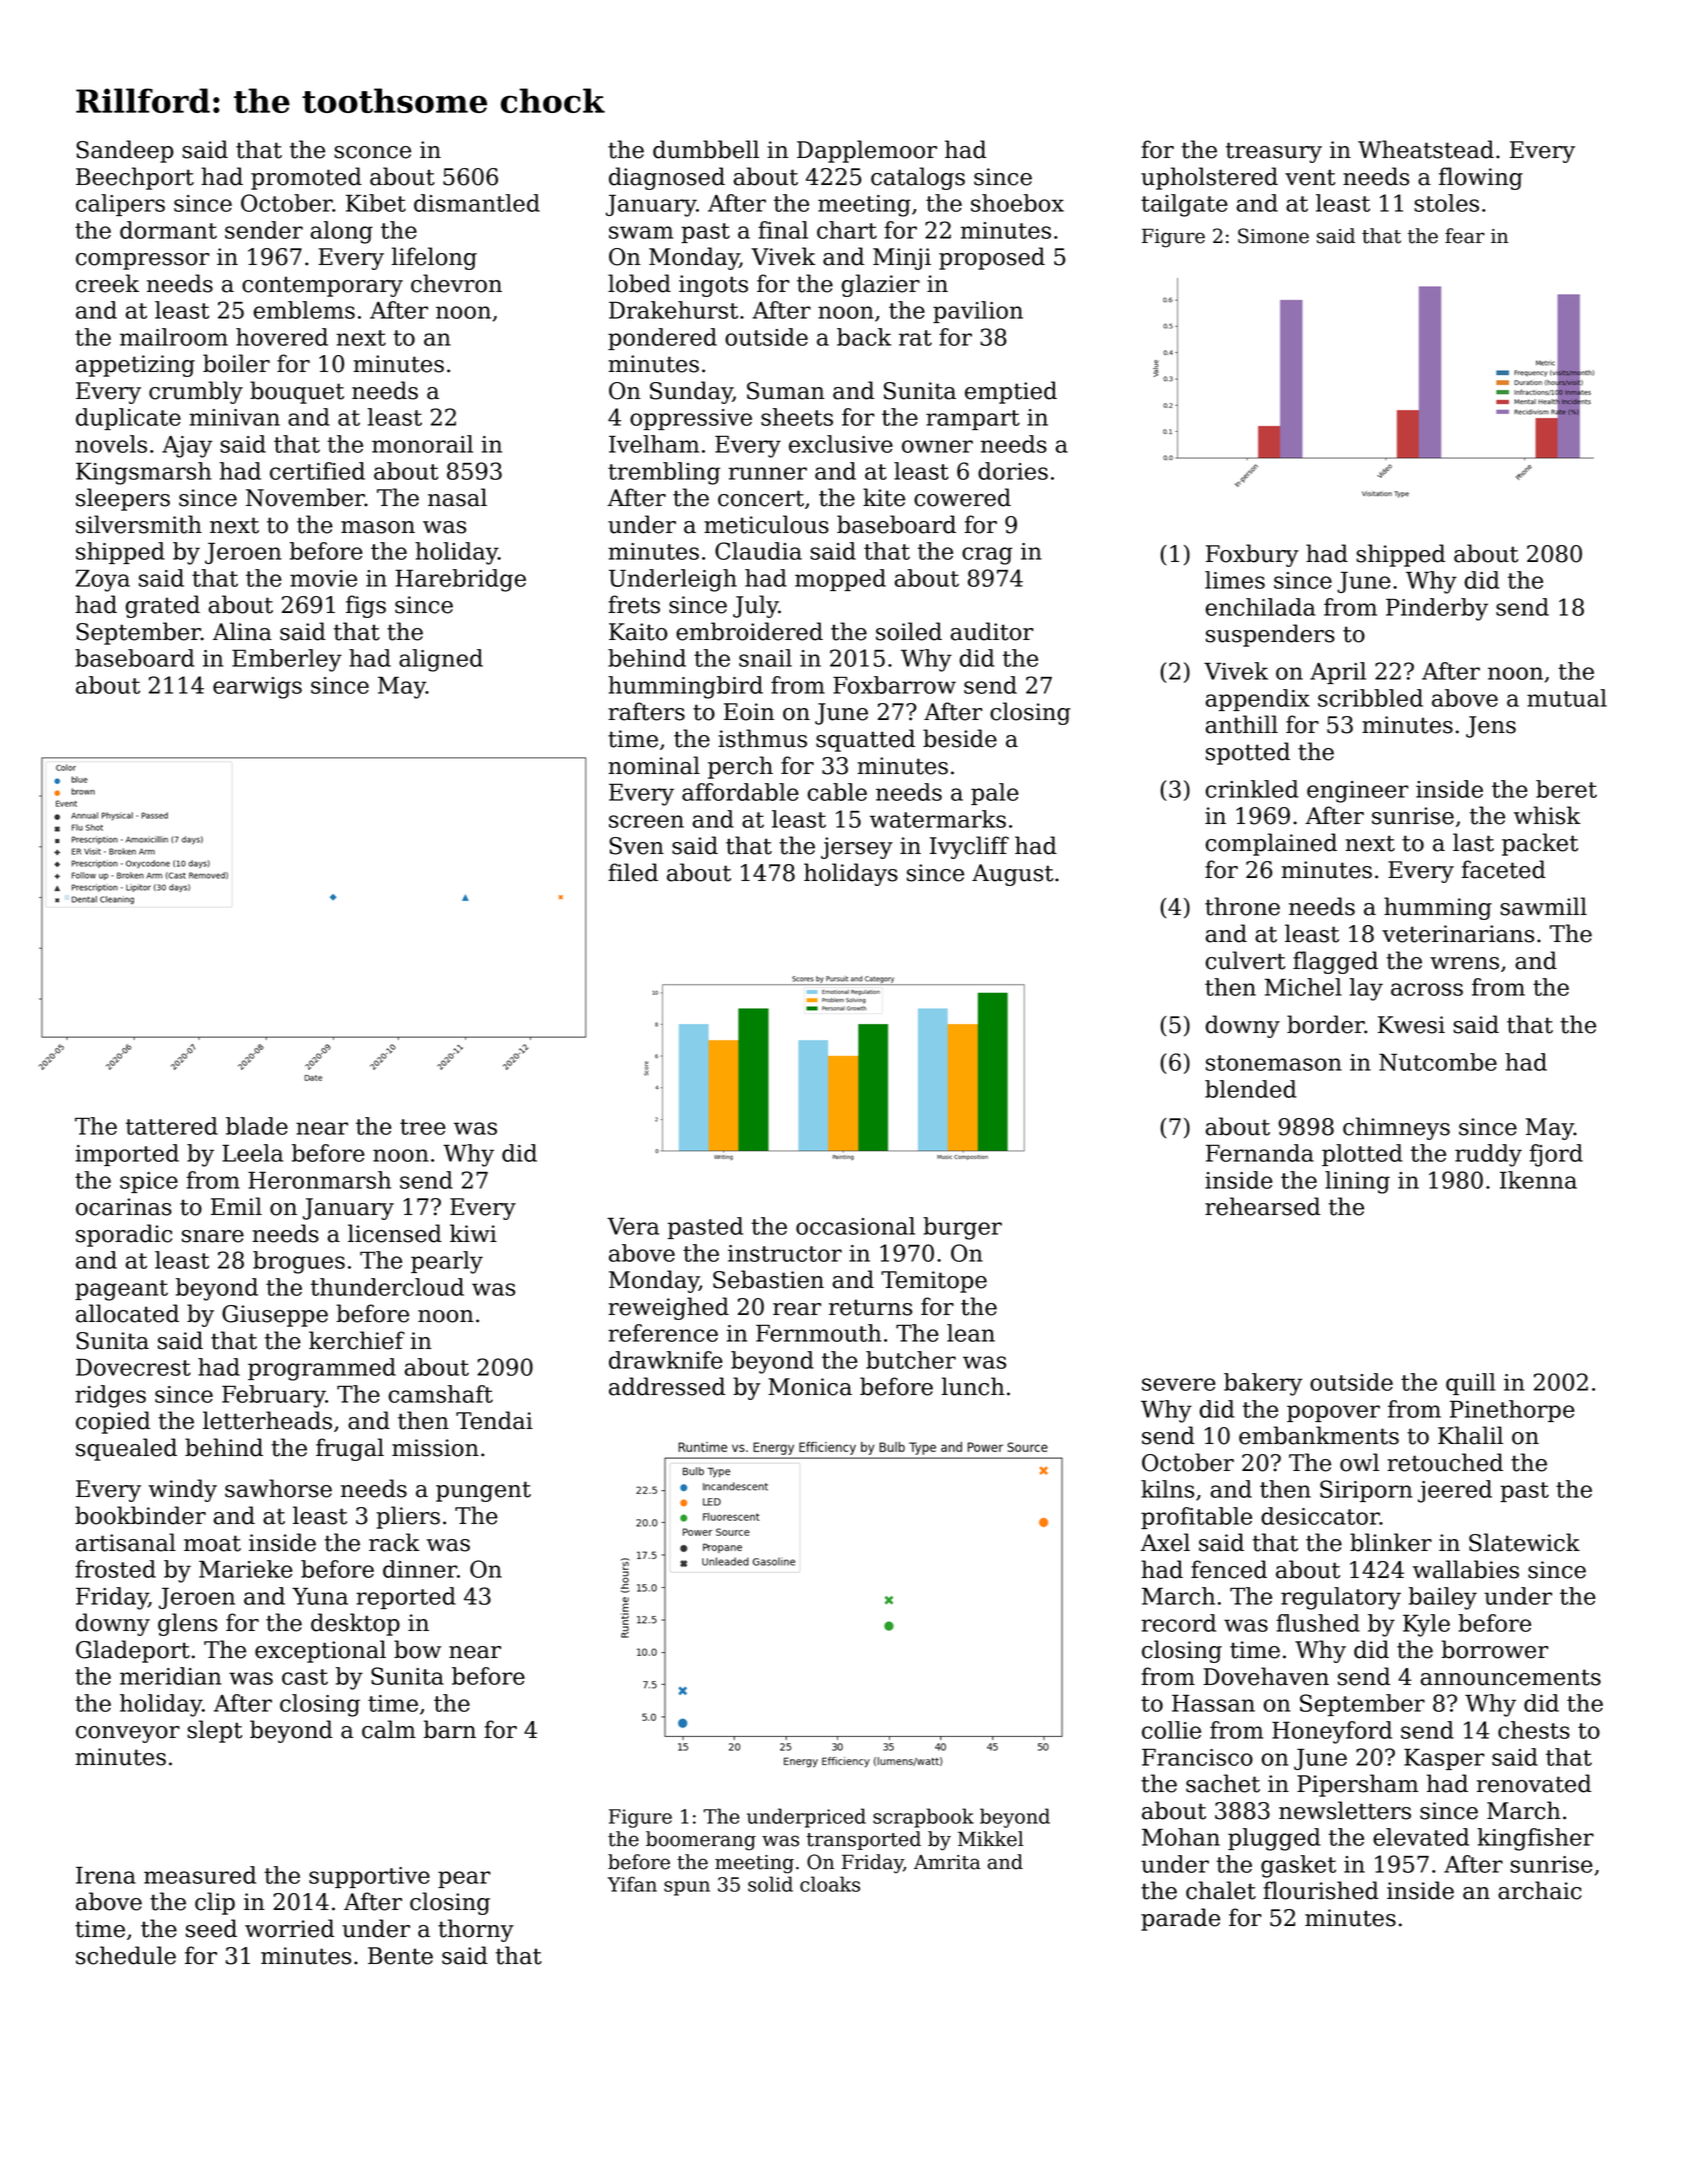 The width and height of the screenshot is (1683, 2178). What do you see at coordinates (1262, 1206) in the screenshot?
I see `rehearsed` at bounding box center [1262, 1206].
